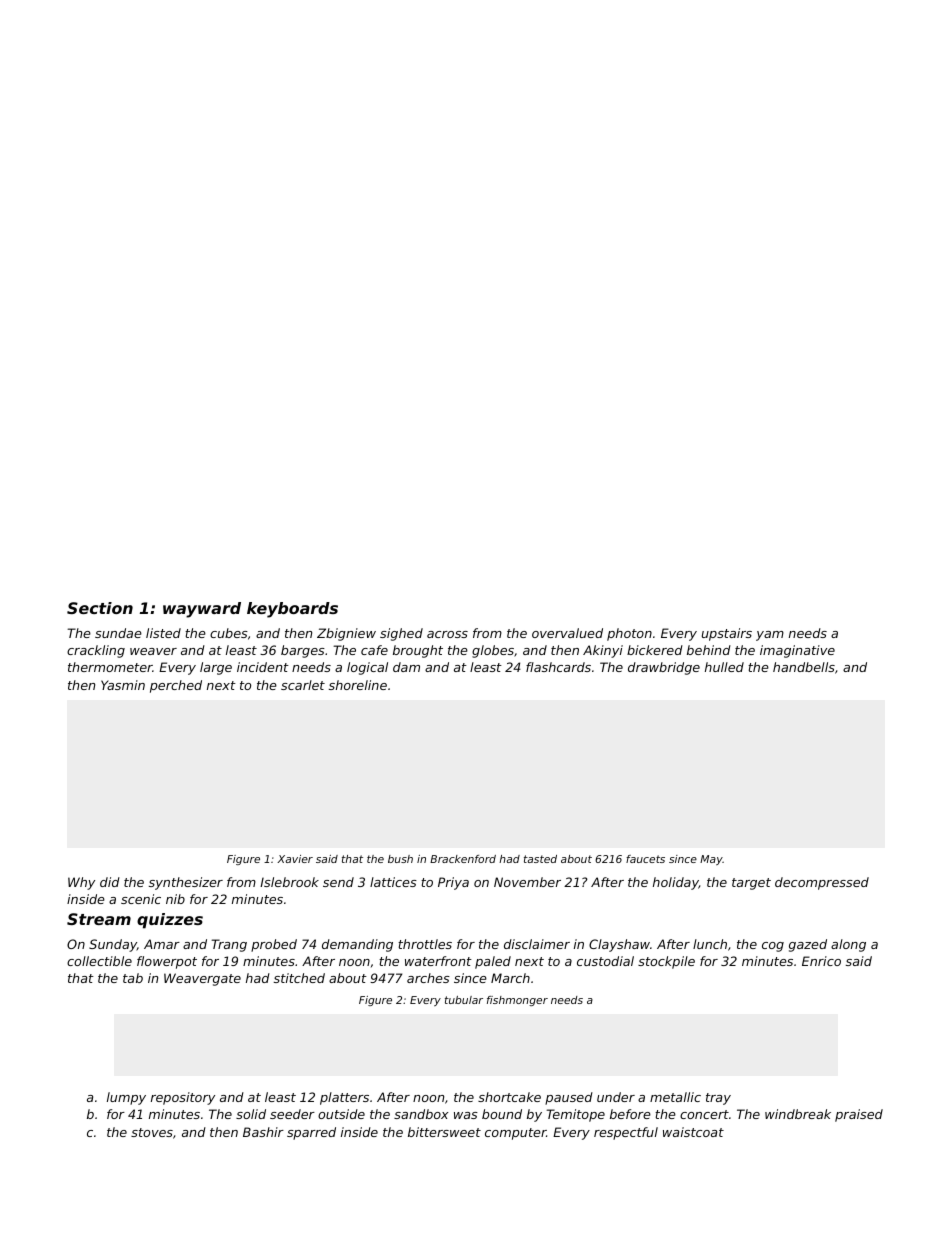 The width and height of the page is (952, 1233). Describe the element at coordinates (126, 1098) in the page. I see `lumpy` at that location.
